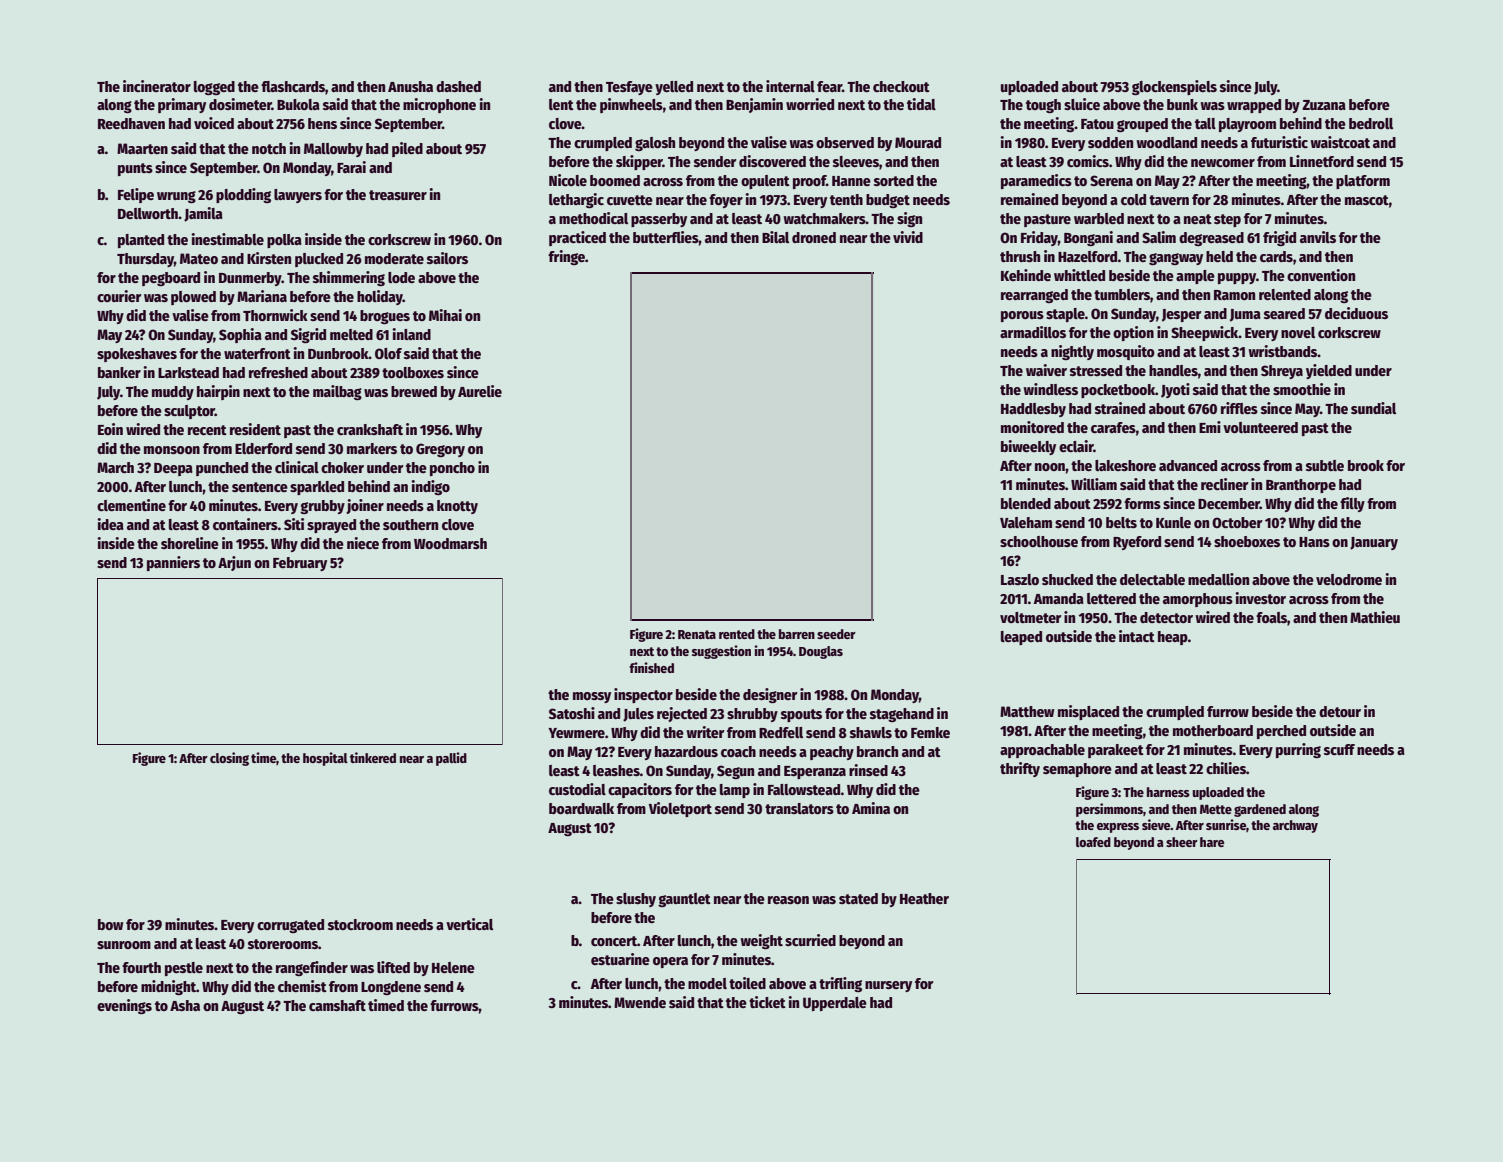 This page has height=1162, width=1503. Describe the element at coordinates (319, 260) in the page. I see `plucked` at that location.
